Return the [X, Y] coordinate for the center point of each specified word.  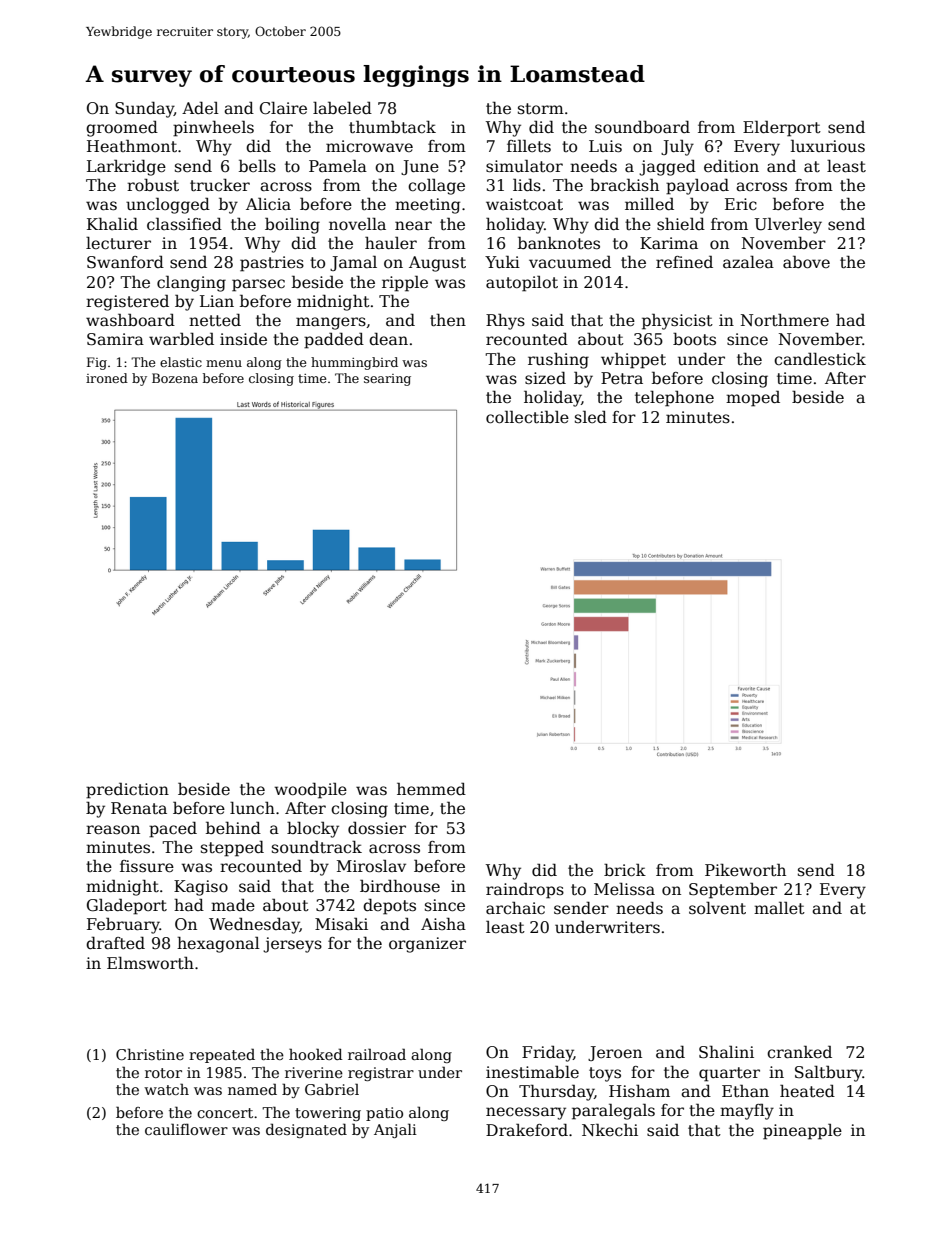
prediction [127, 790]
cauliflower [186, 1129]
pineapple [802, 1131]
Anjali [395, 1130]
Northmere [785, 319]
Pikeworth [745, 870]
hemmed [431, 789]
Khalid [112, 223]
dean [388, 339]
